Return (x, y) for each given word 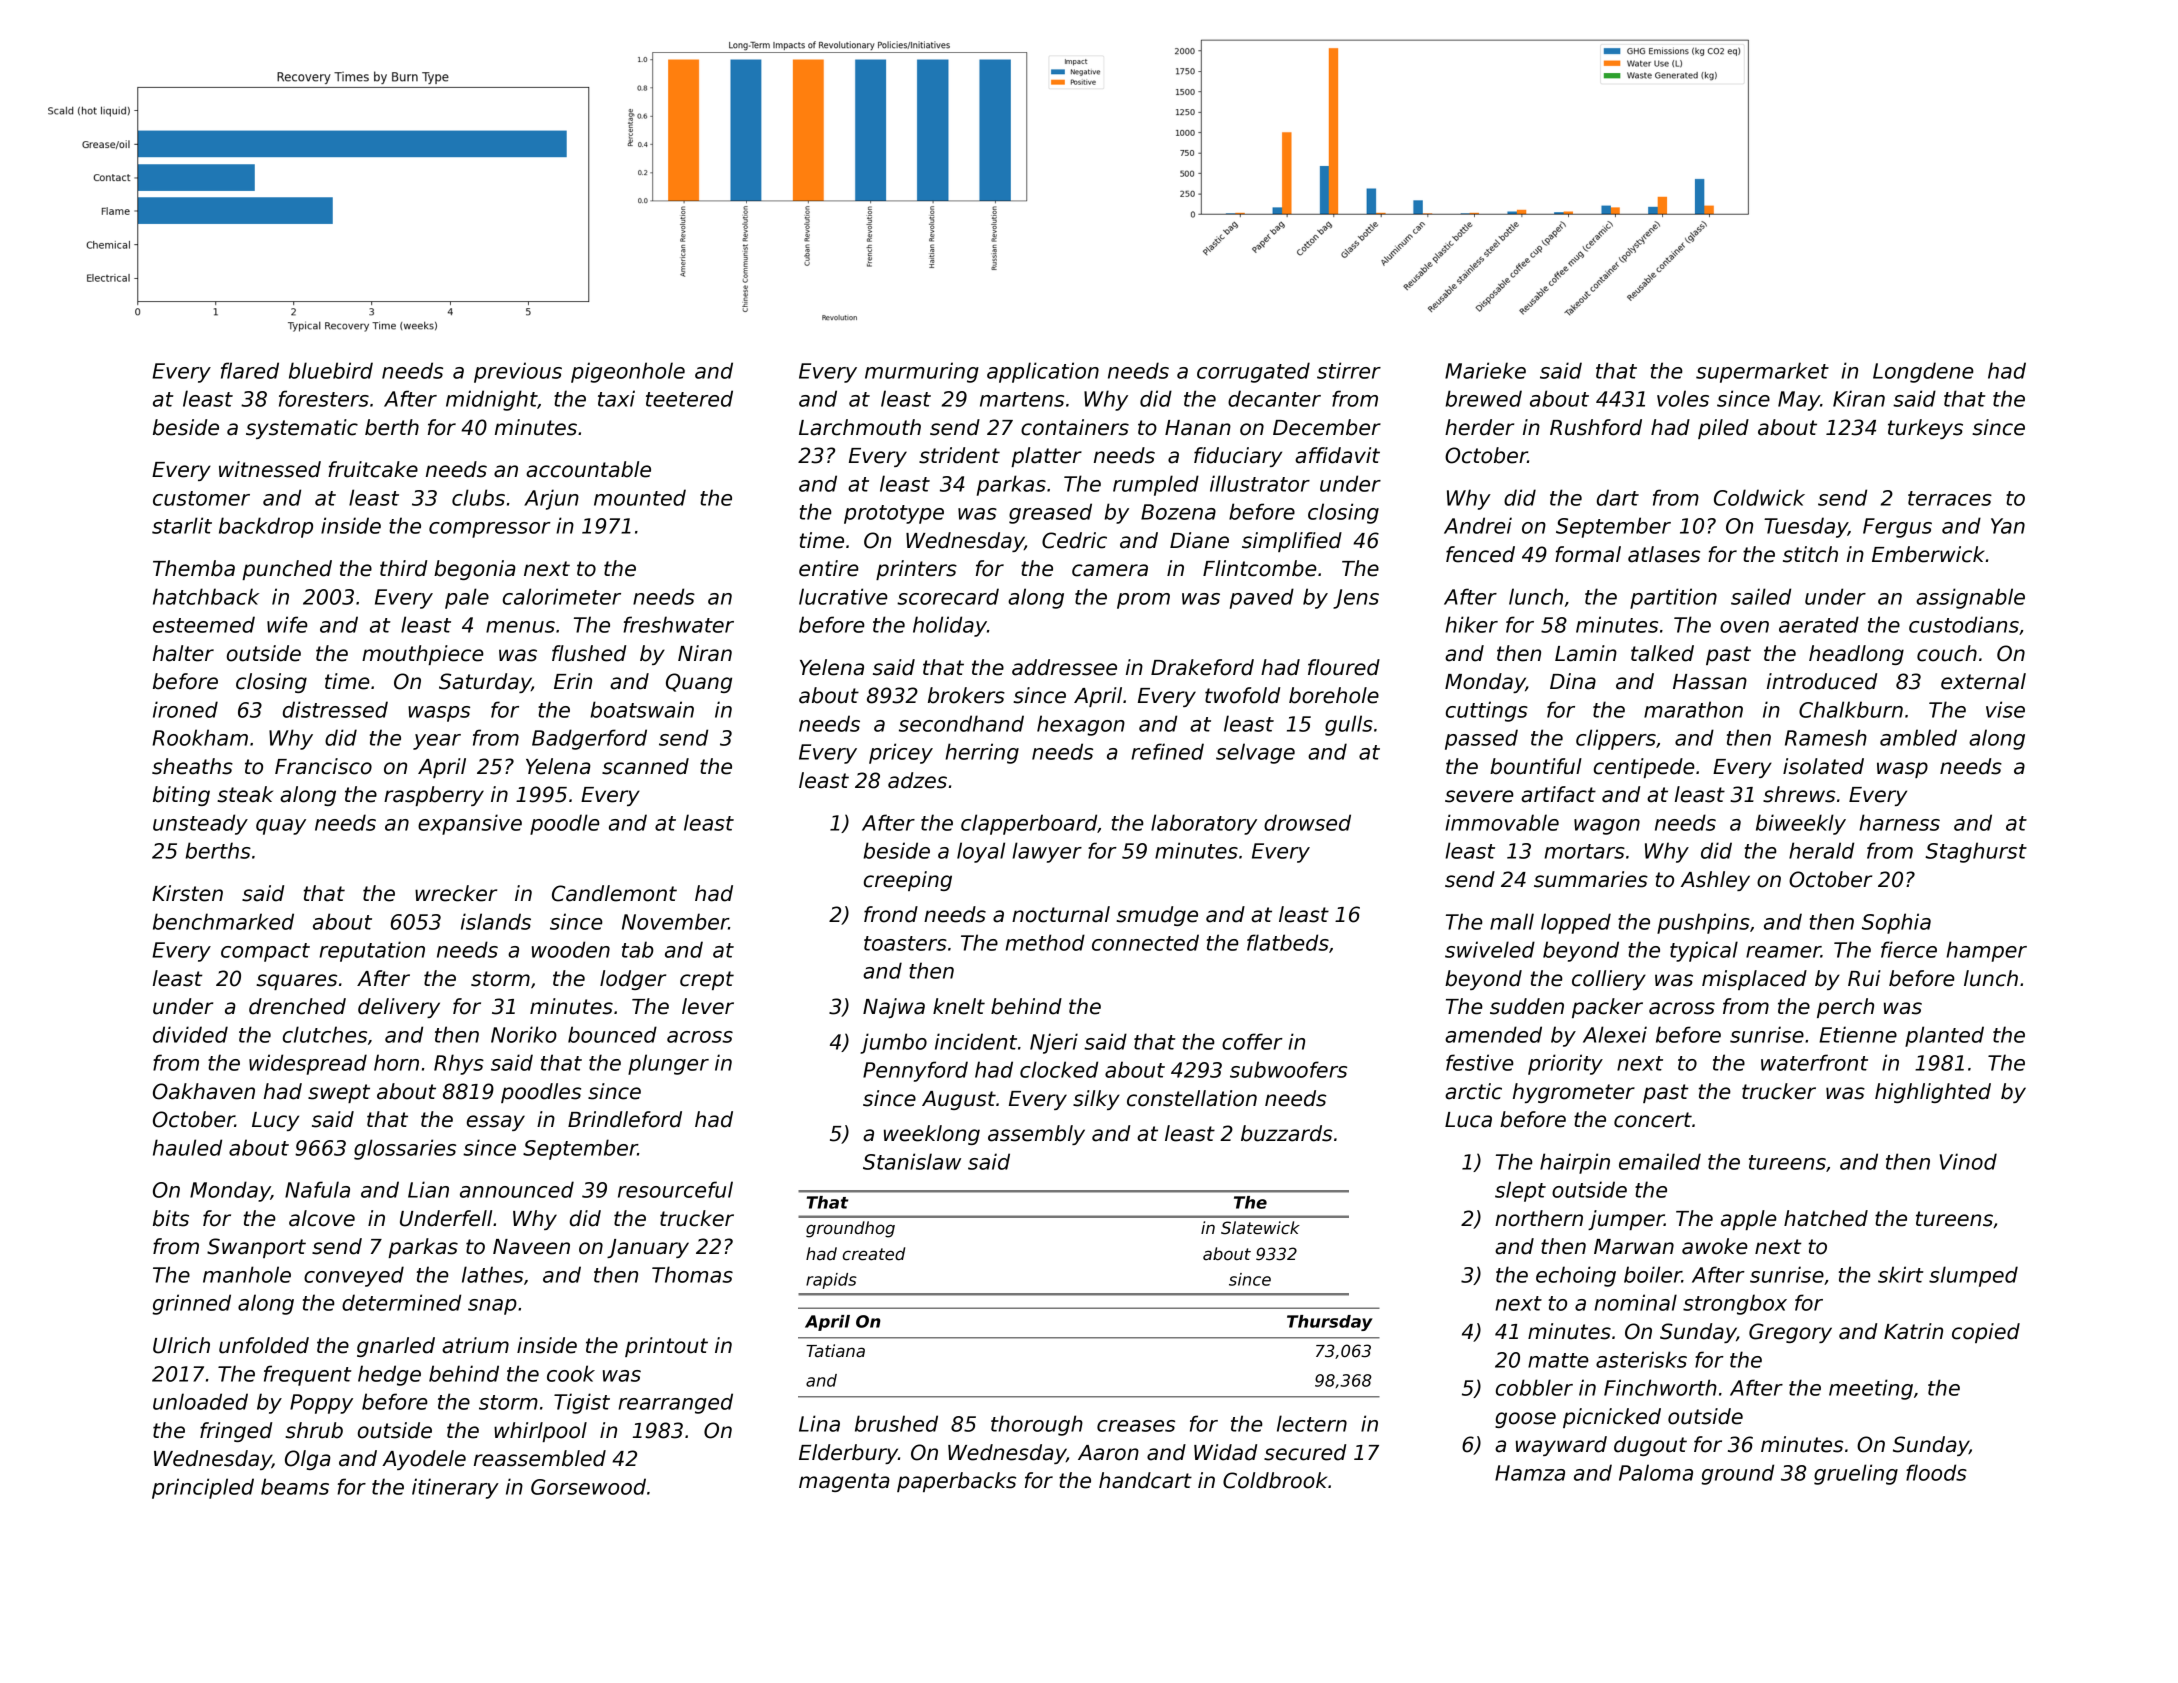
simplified (1292, 542)
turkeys (1925, 429)
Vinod (1968, 1161)
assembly (1036, 1135)
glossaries (405, 1149)
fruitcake (373, 469)
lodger (633, 980)
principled (203, 1488)
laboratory (1204, 824)
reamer (1783, 952)
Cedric (1074, 540)
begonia (475, 570)
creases (1136, 1426)
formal (1588, 554)
